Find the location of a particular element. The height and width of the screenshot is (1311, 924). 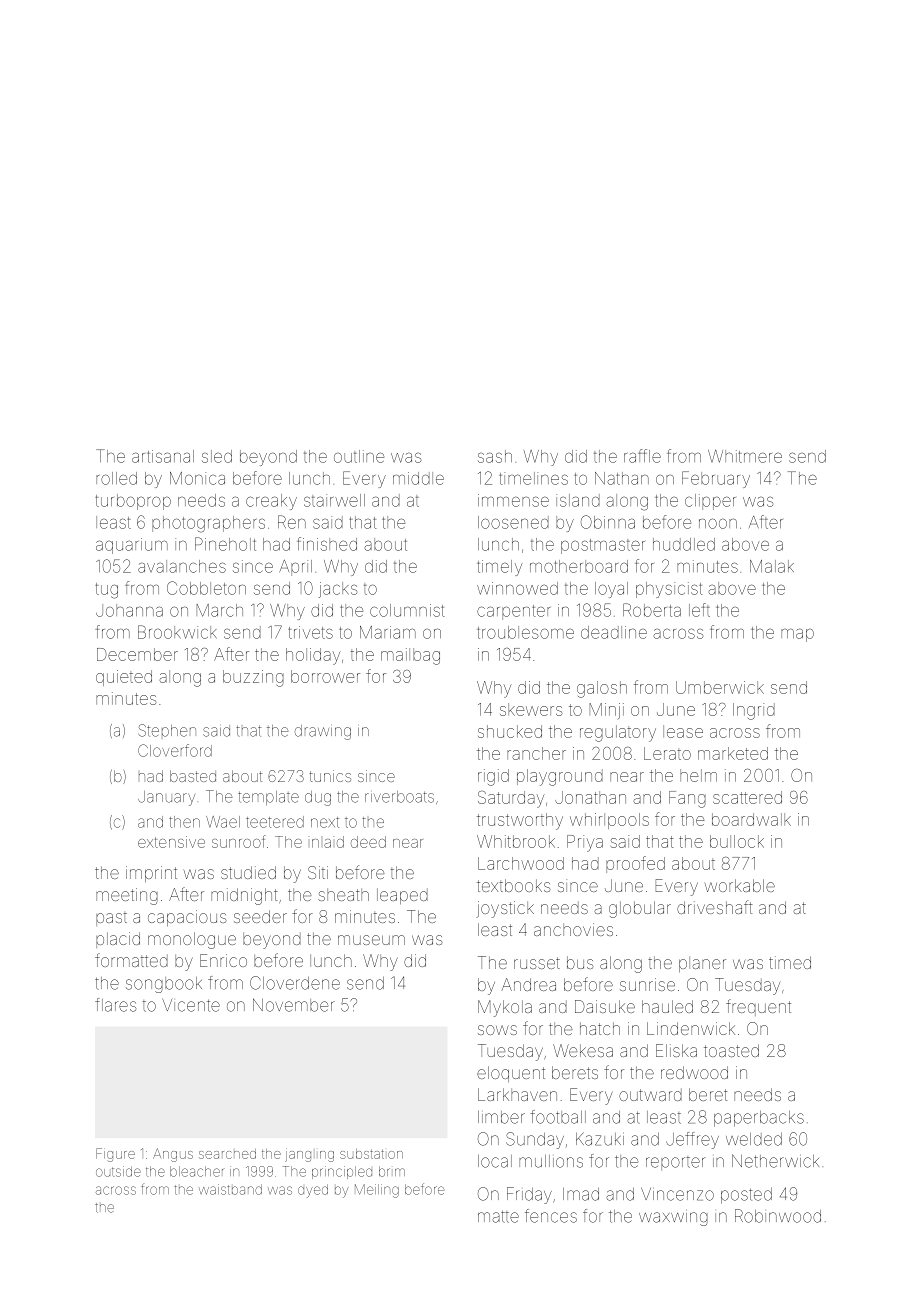

sash is located at coordinates (495, 456).
